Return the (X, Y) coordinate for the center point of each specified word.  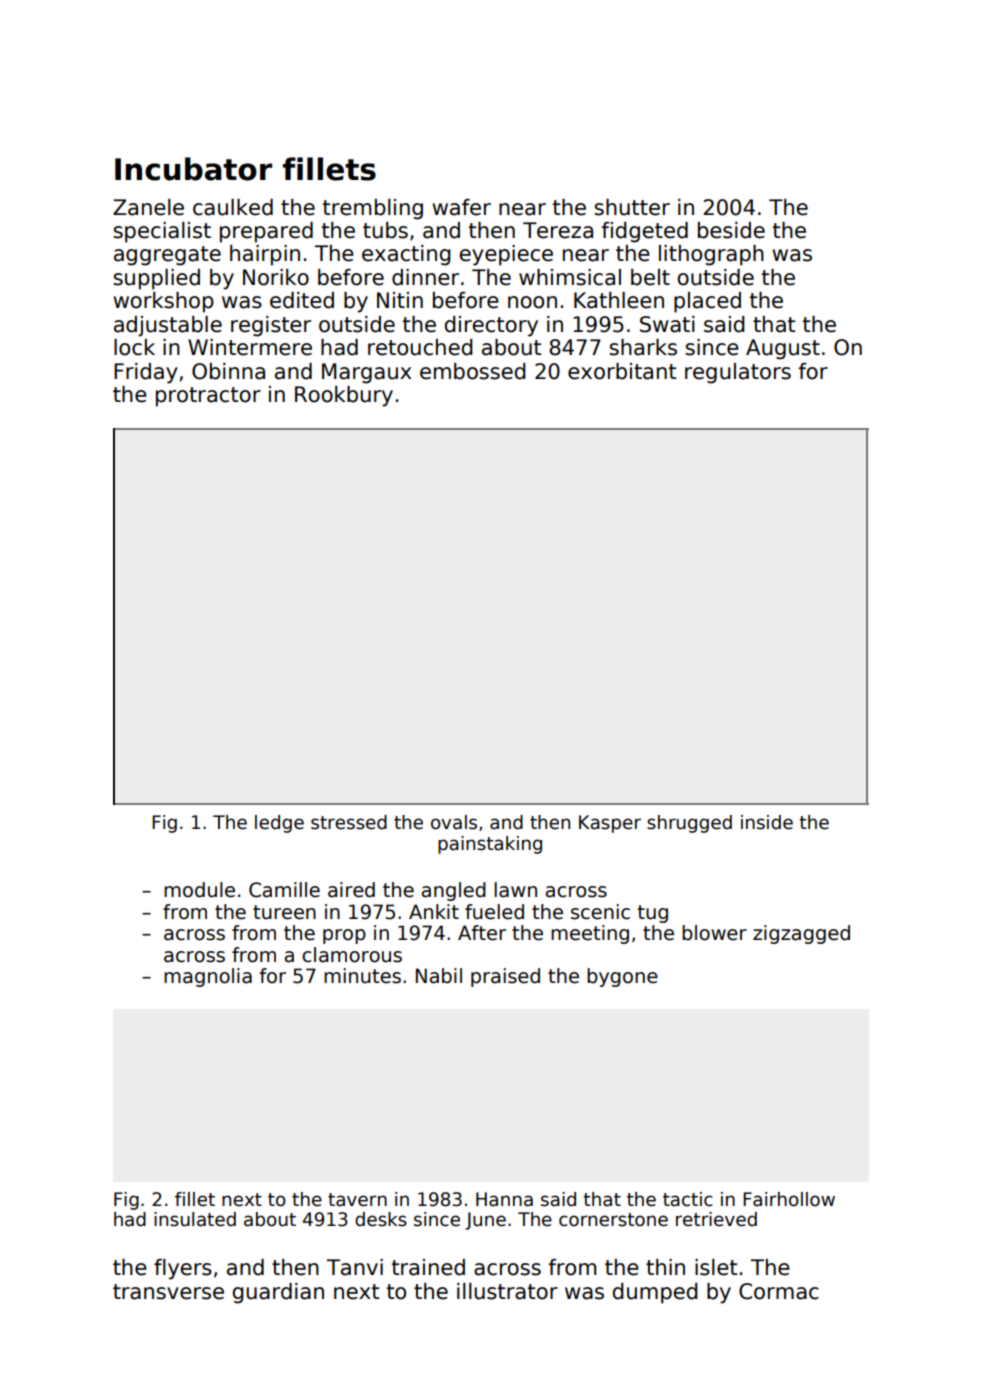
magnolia (208, 977)
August (783, 349)
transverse (168, 1292)
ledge (279, 824)
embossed (473, 371)
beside (731, 230)
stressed (349, 822)
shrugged (689, 824)
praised (505, 977)
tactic (688, 1199)
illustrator (507, 1291)
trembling (373, 209)
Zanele (148, 207)
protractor (208, 397)
